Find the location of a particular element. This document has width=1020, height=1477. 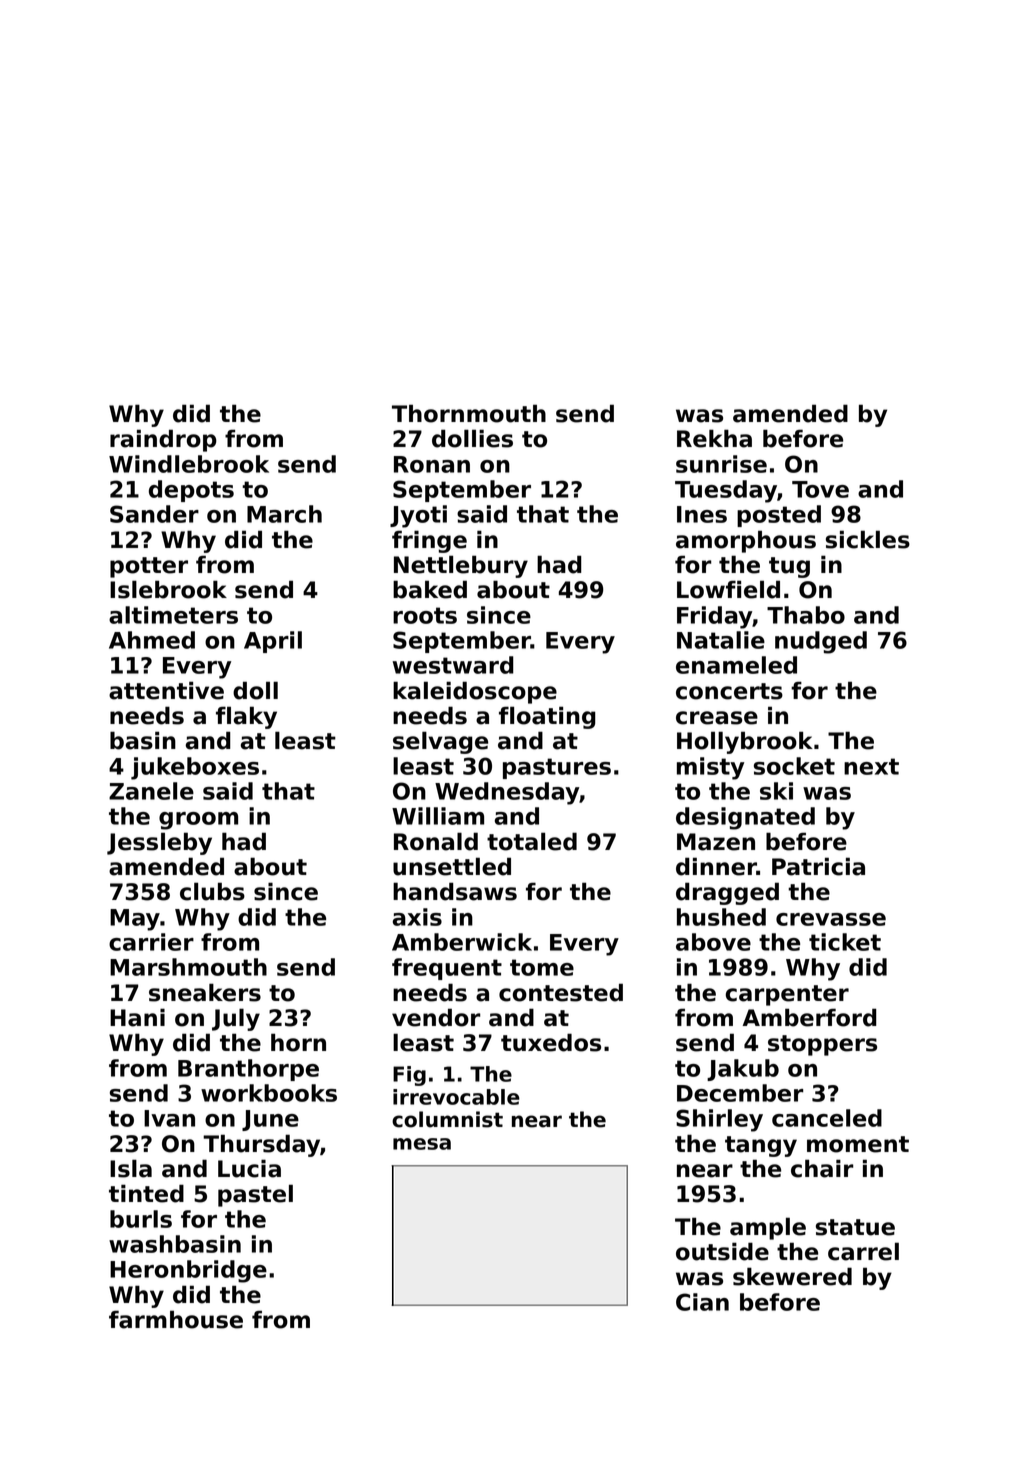

Amberwick is located at coordinates (462, 942).
